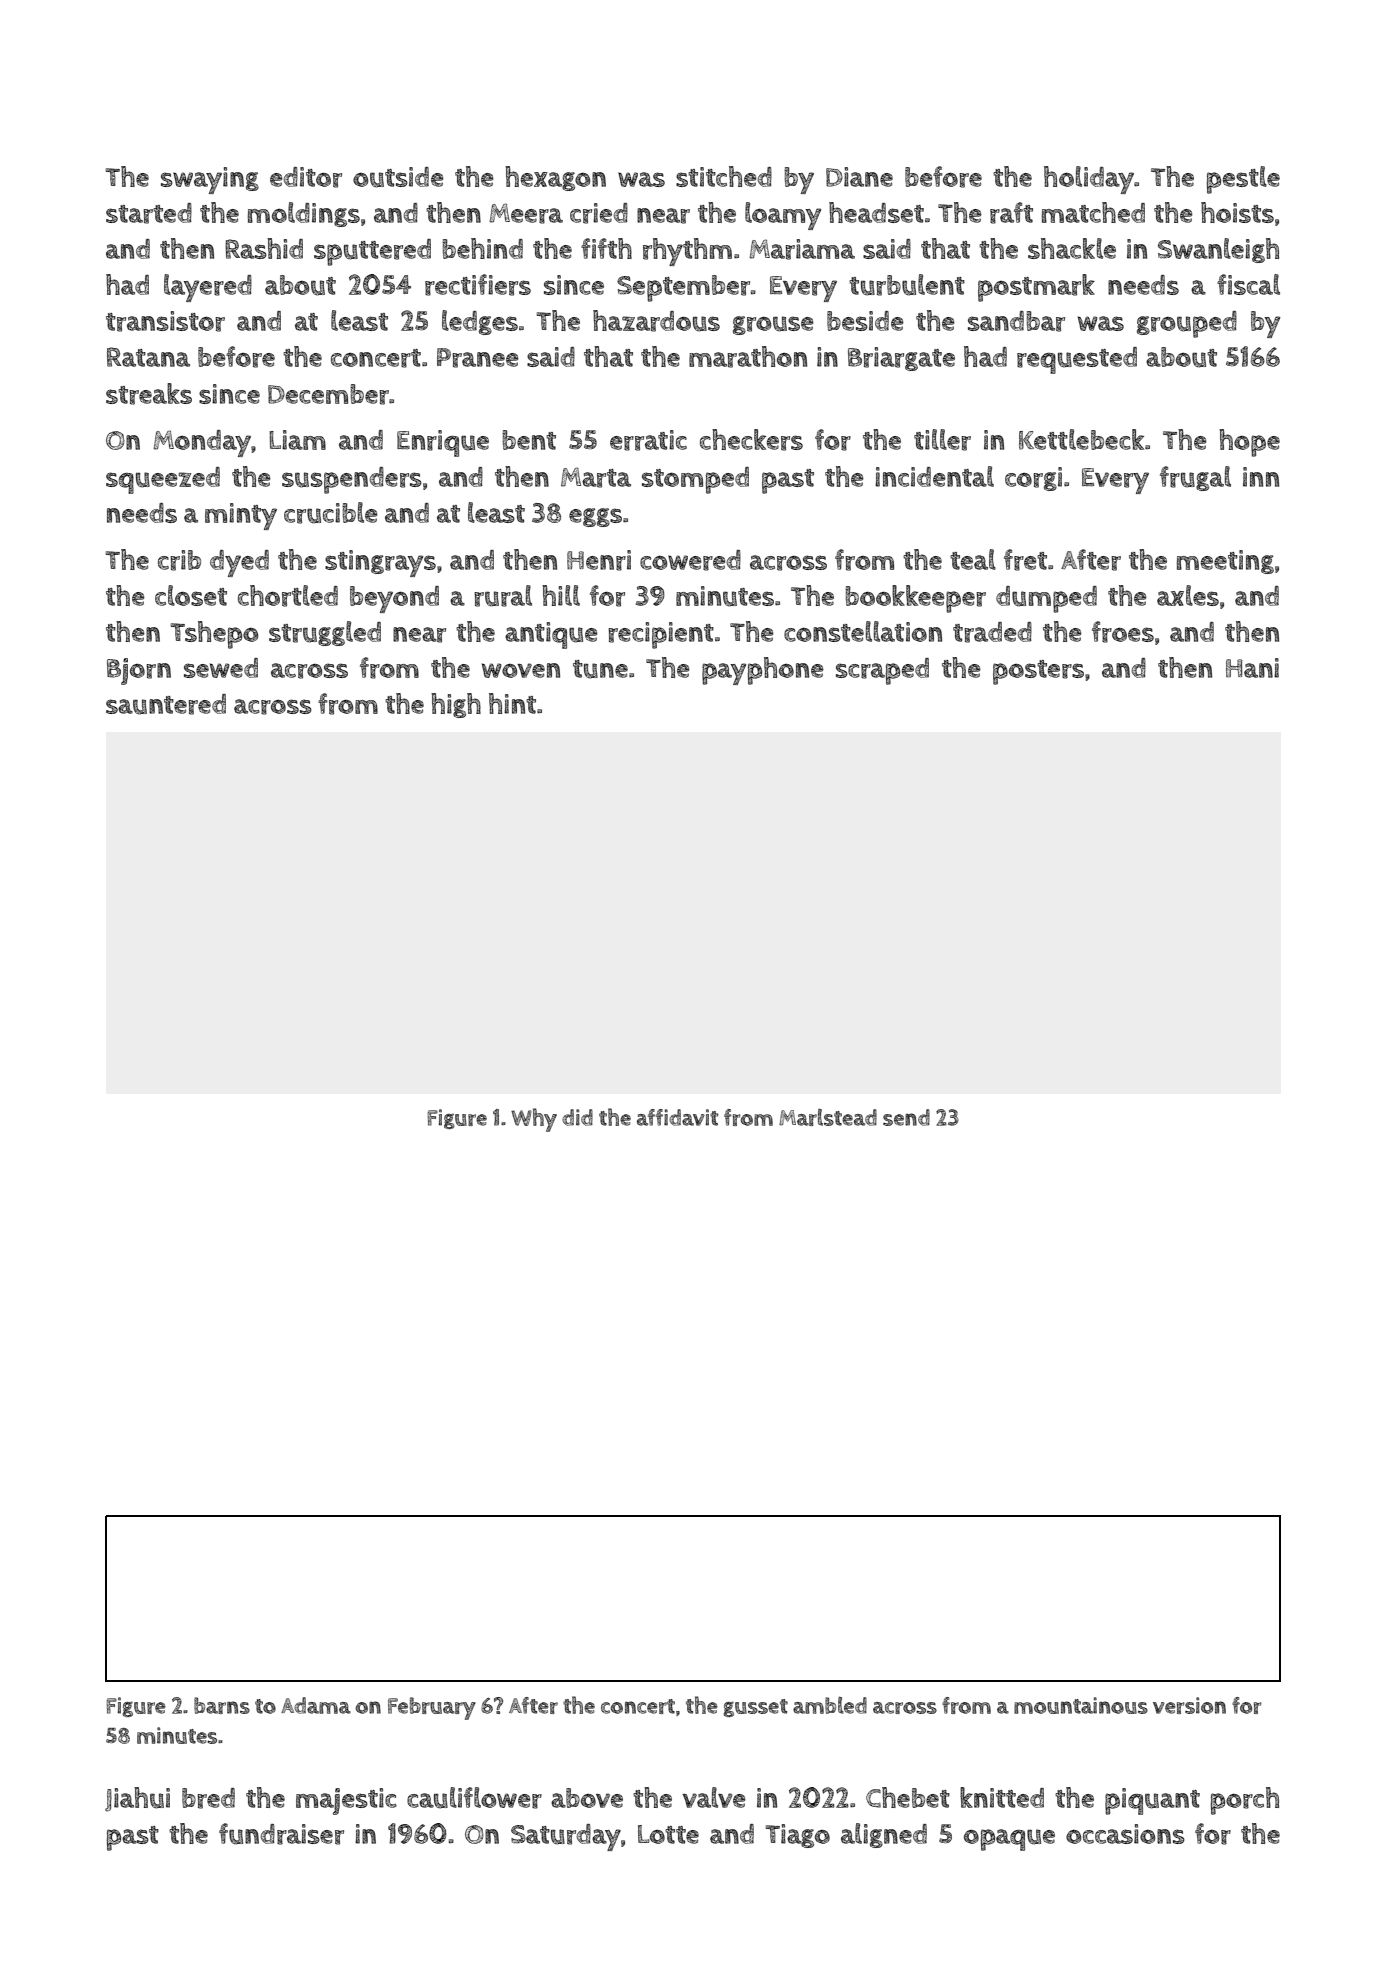 This document has width=1386, height=1969. Describe the element at coordinates (210, 180) in the document. I see `swaying` at that location.
